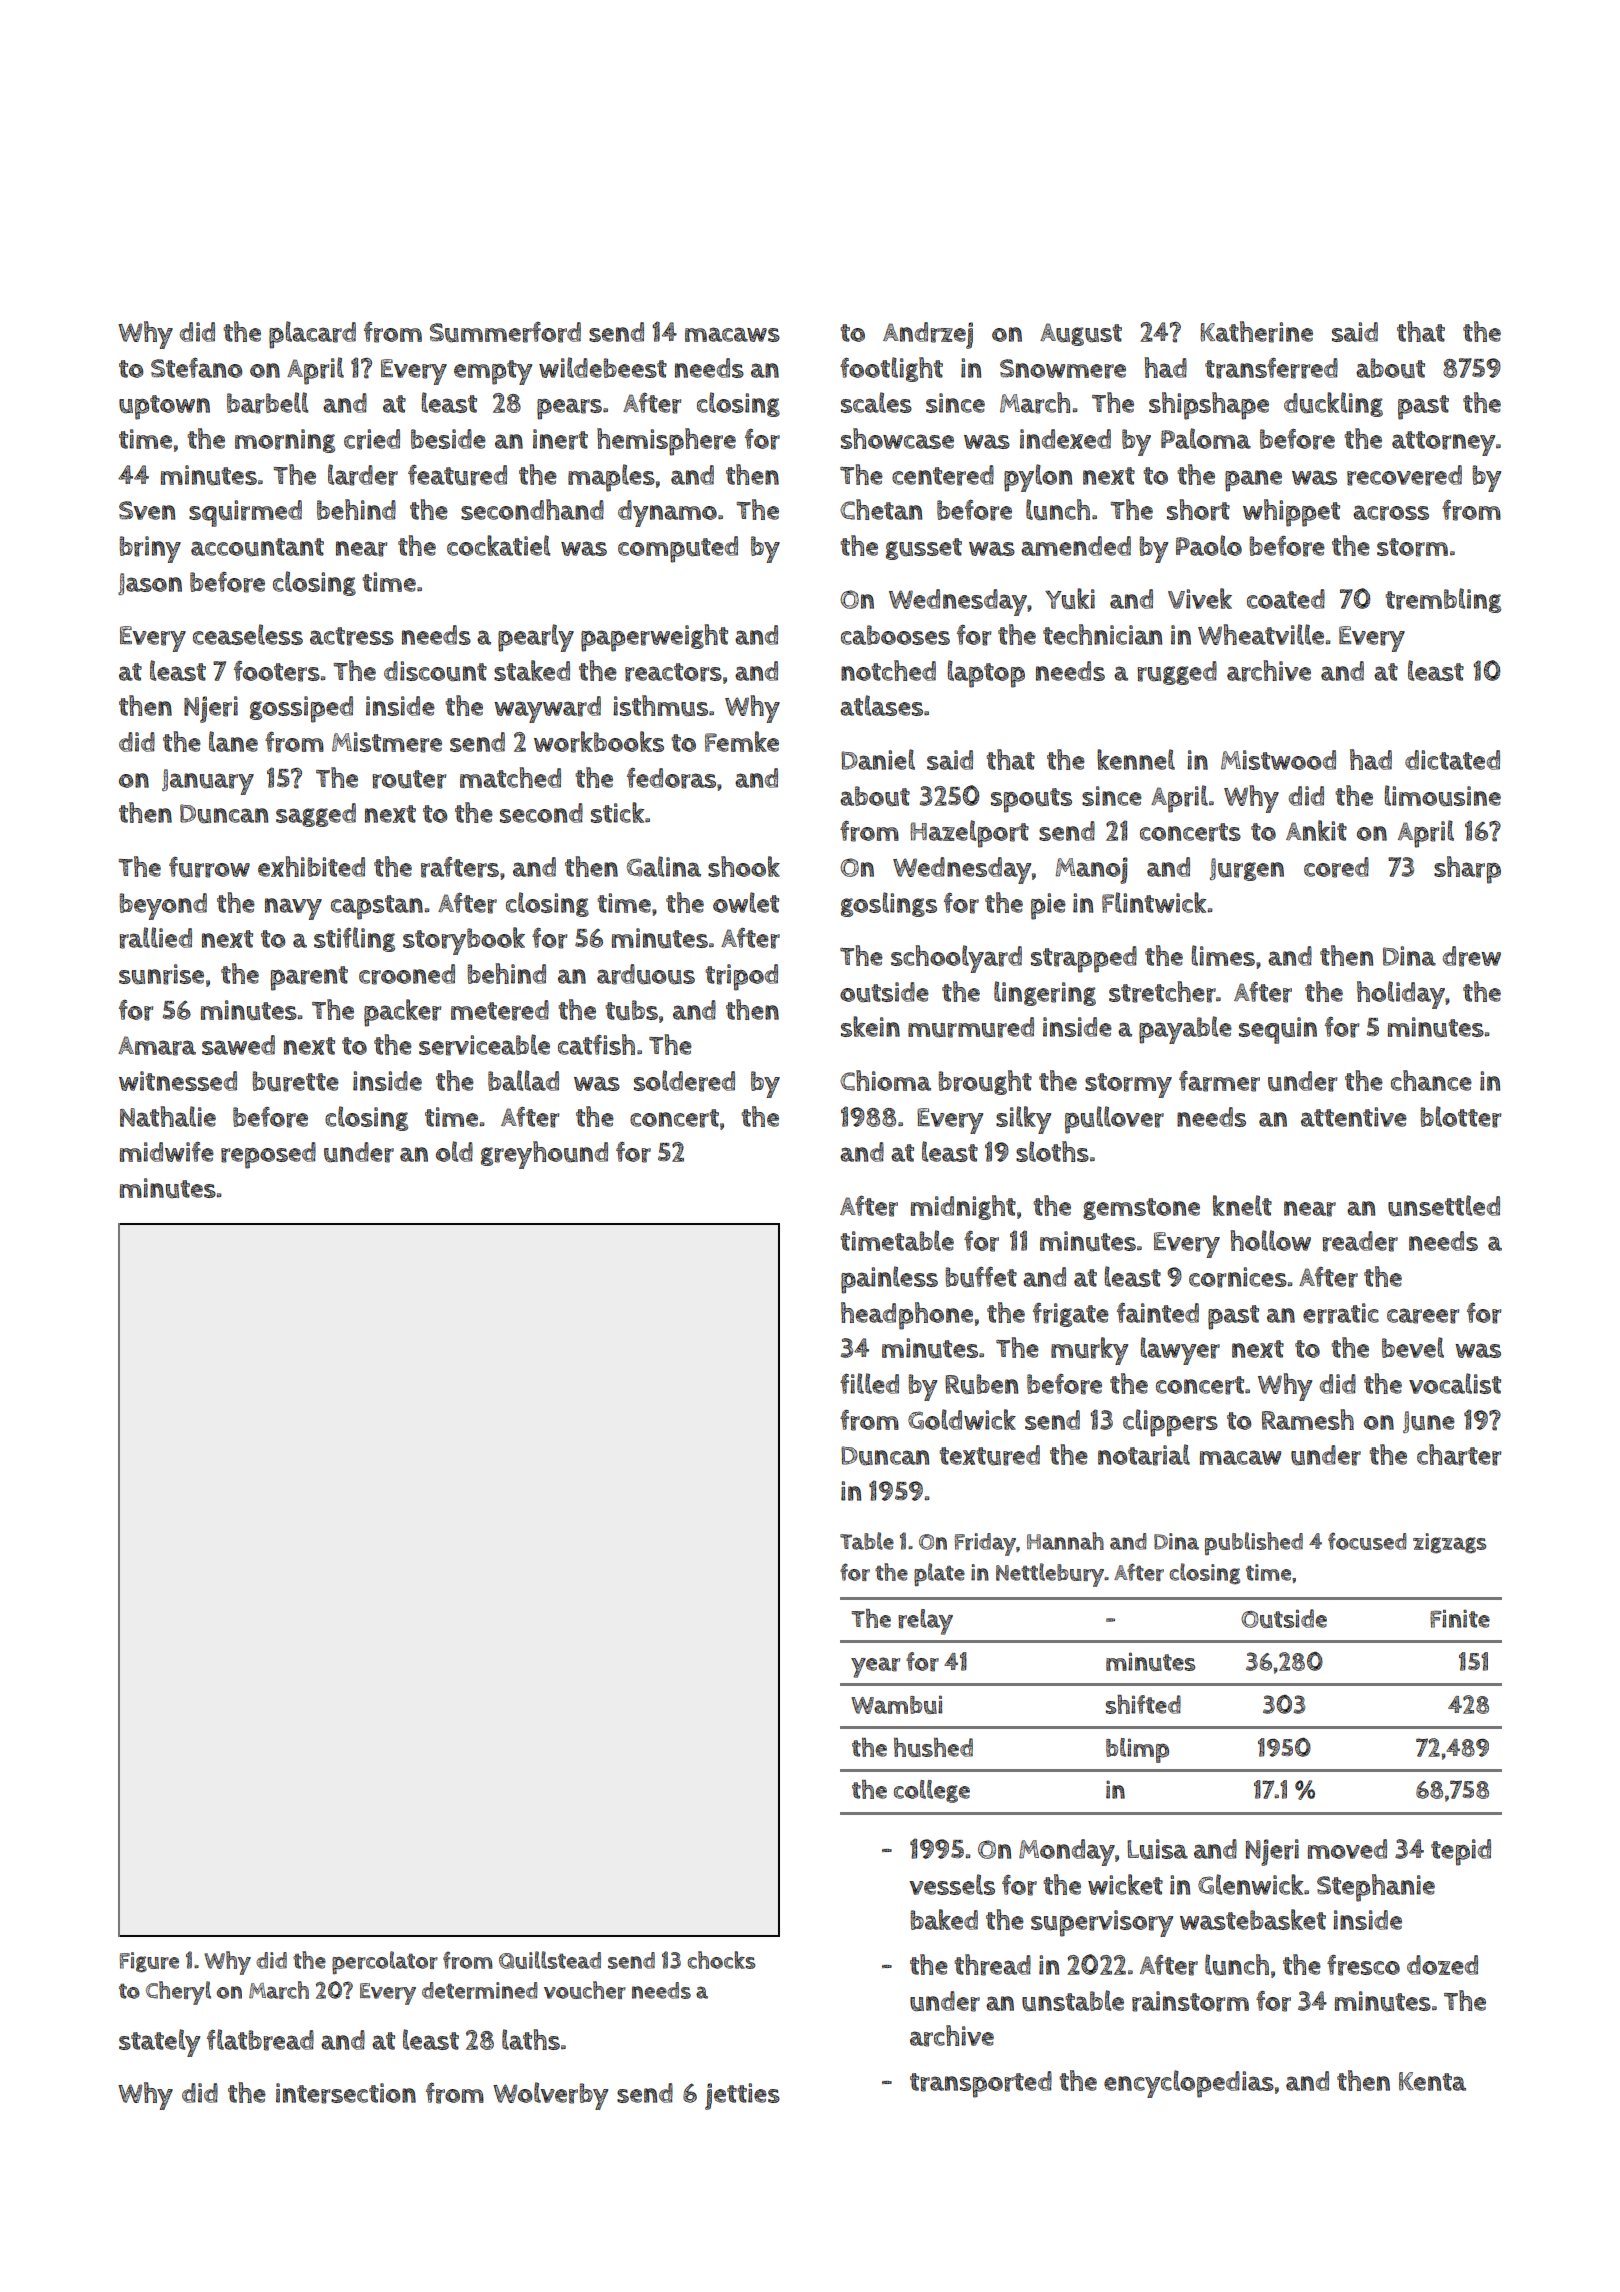  What do you see at coordinates (889, 1280) in the document?
I see `painless` at bounding box center [889, 1280].
